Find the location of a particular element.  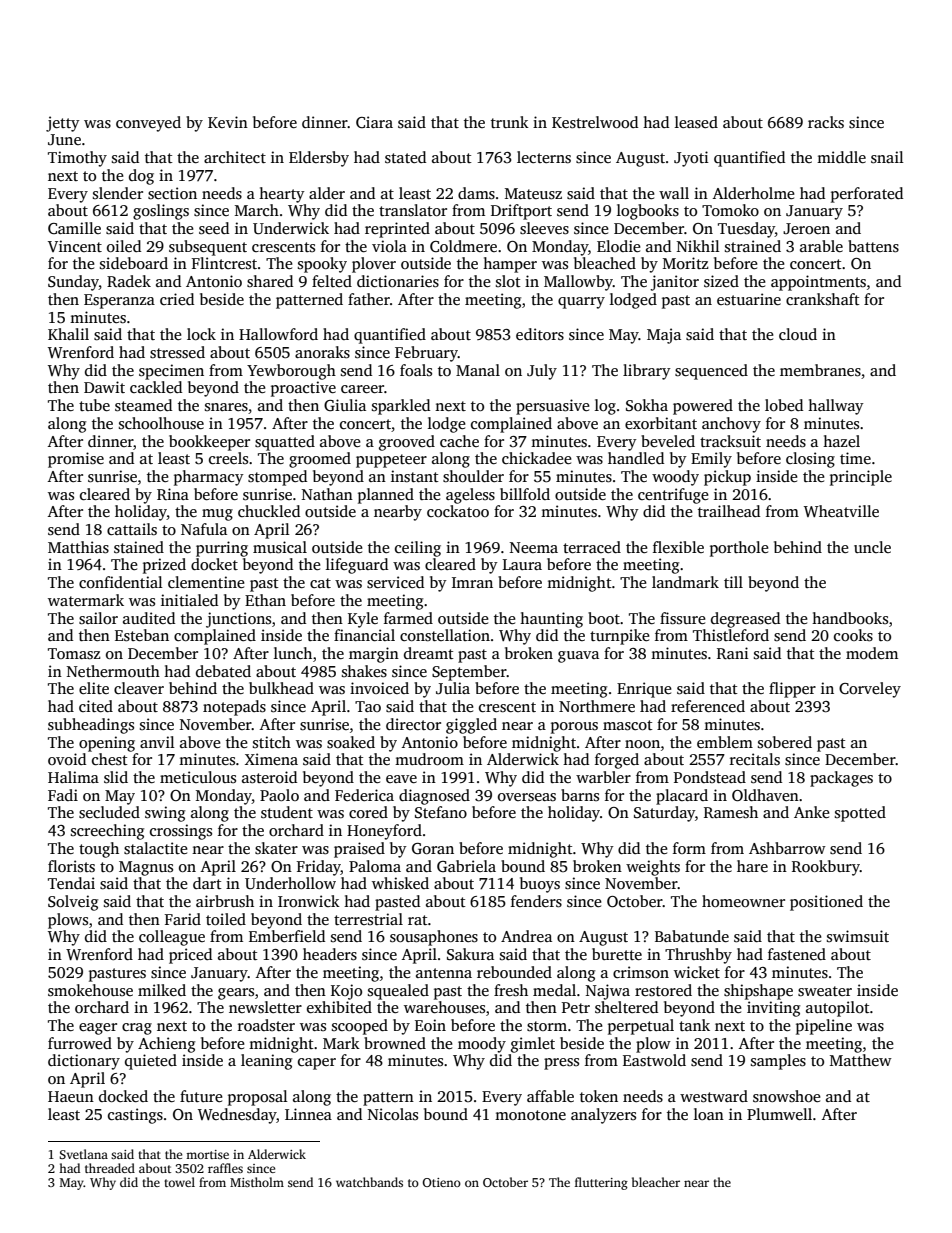

leased is located at coordinates (696, 122).
